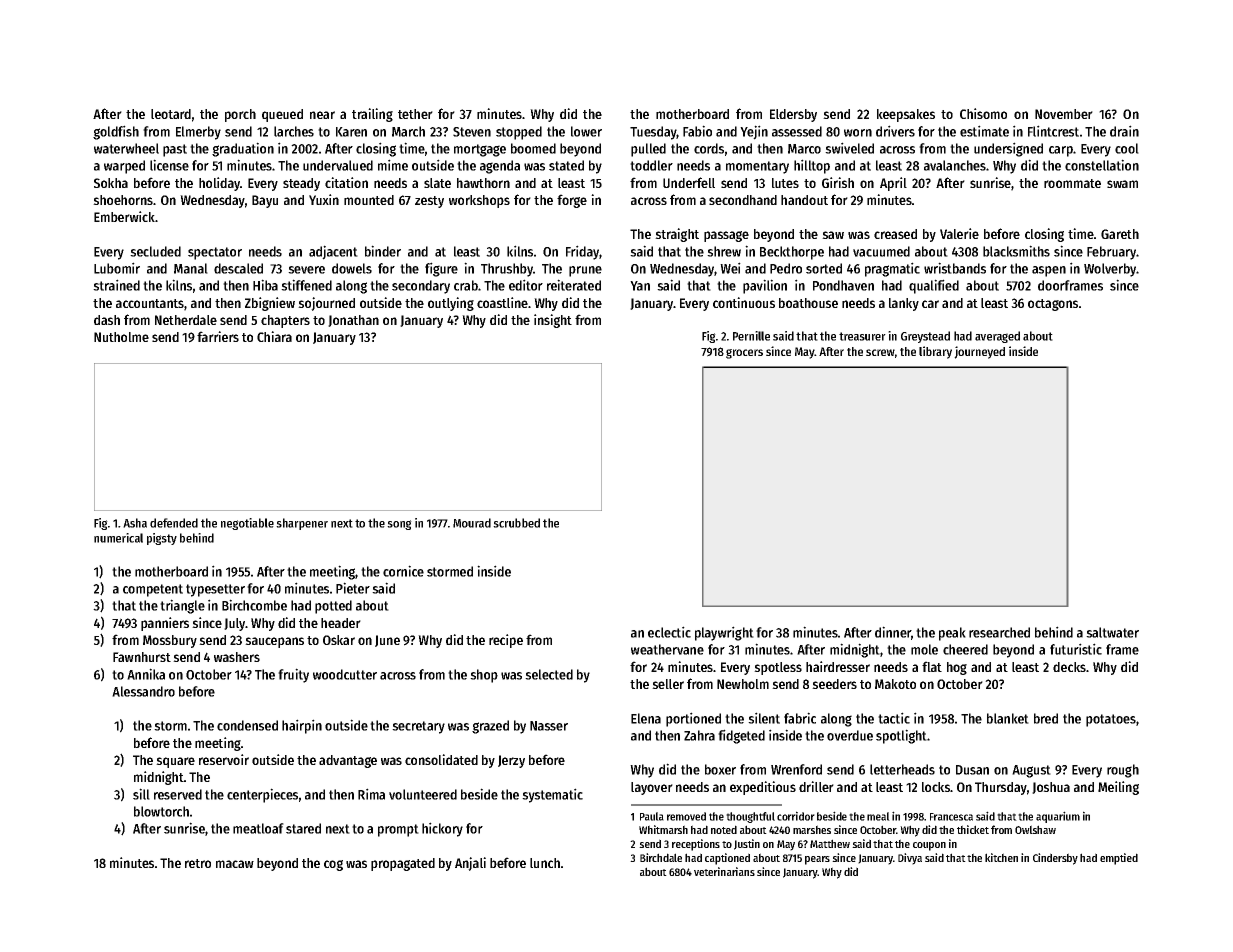  What do you see at coordinates (904, 304) in the page?
I see `lanky` at bounding box center [904, 304].
